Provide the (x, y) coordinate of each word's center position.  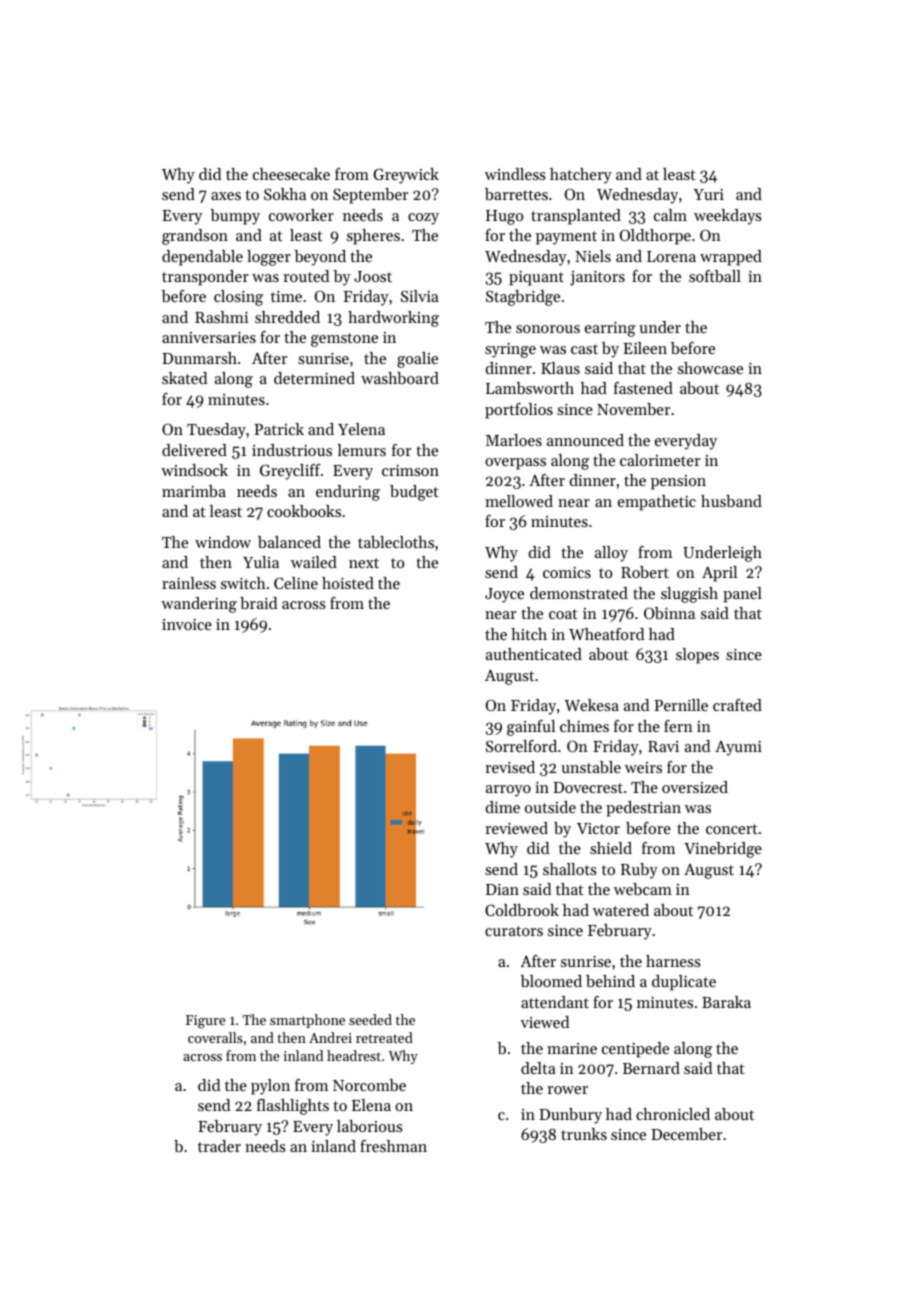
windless (515, 174)
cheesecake (291, 174)
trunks (584, 1134)
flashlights (293, 1107)
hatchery (581, 176)
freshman (393, 1146)
